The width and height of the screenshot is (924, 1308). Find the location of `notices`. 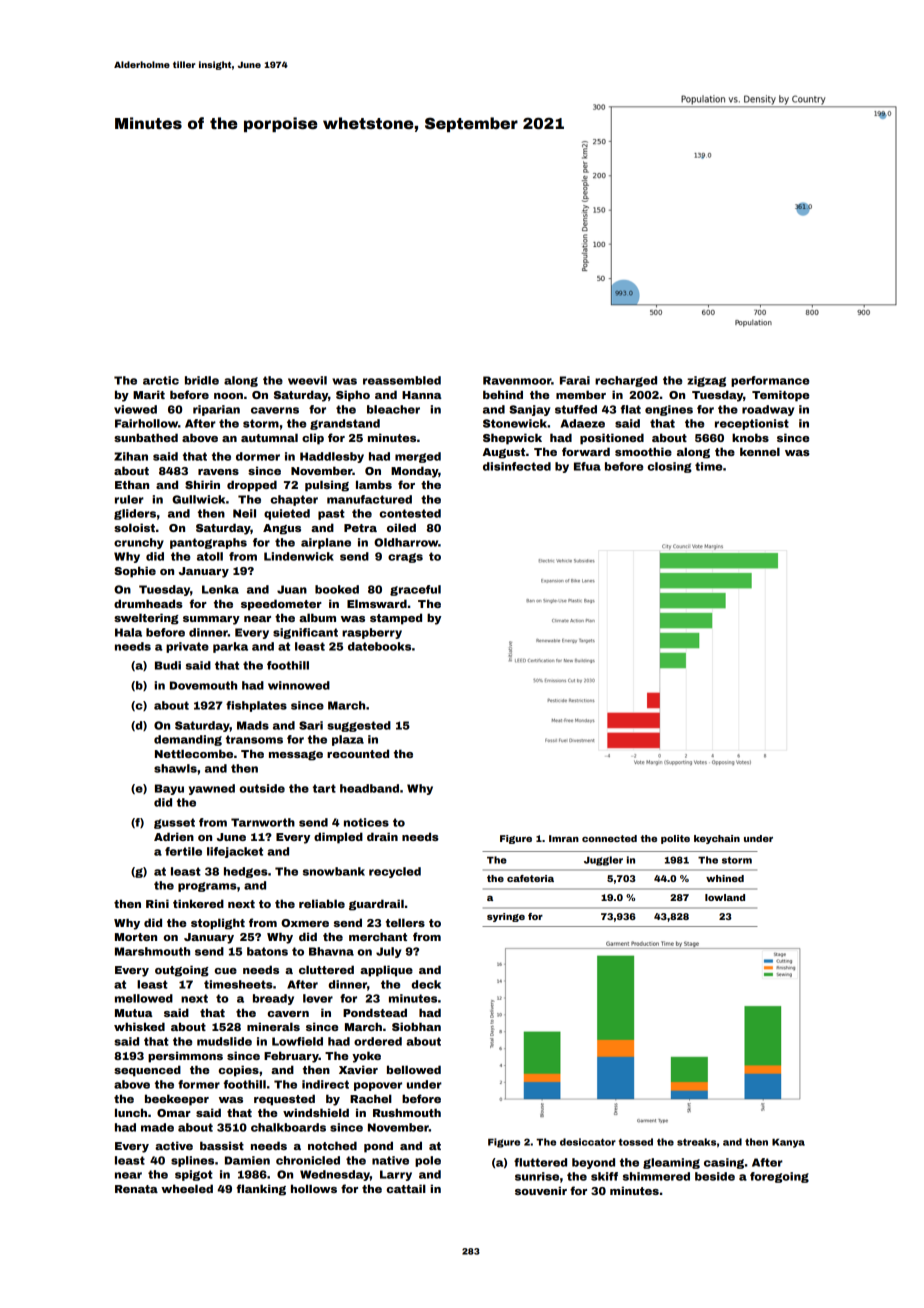

notices is located at coordinates (366, 822).
